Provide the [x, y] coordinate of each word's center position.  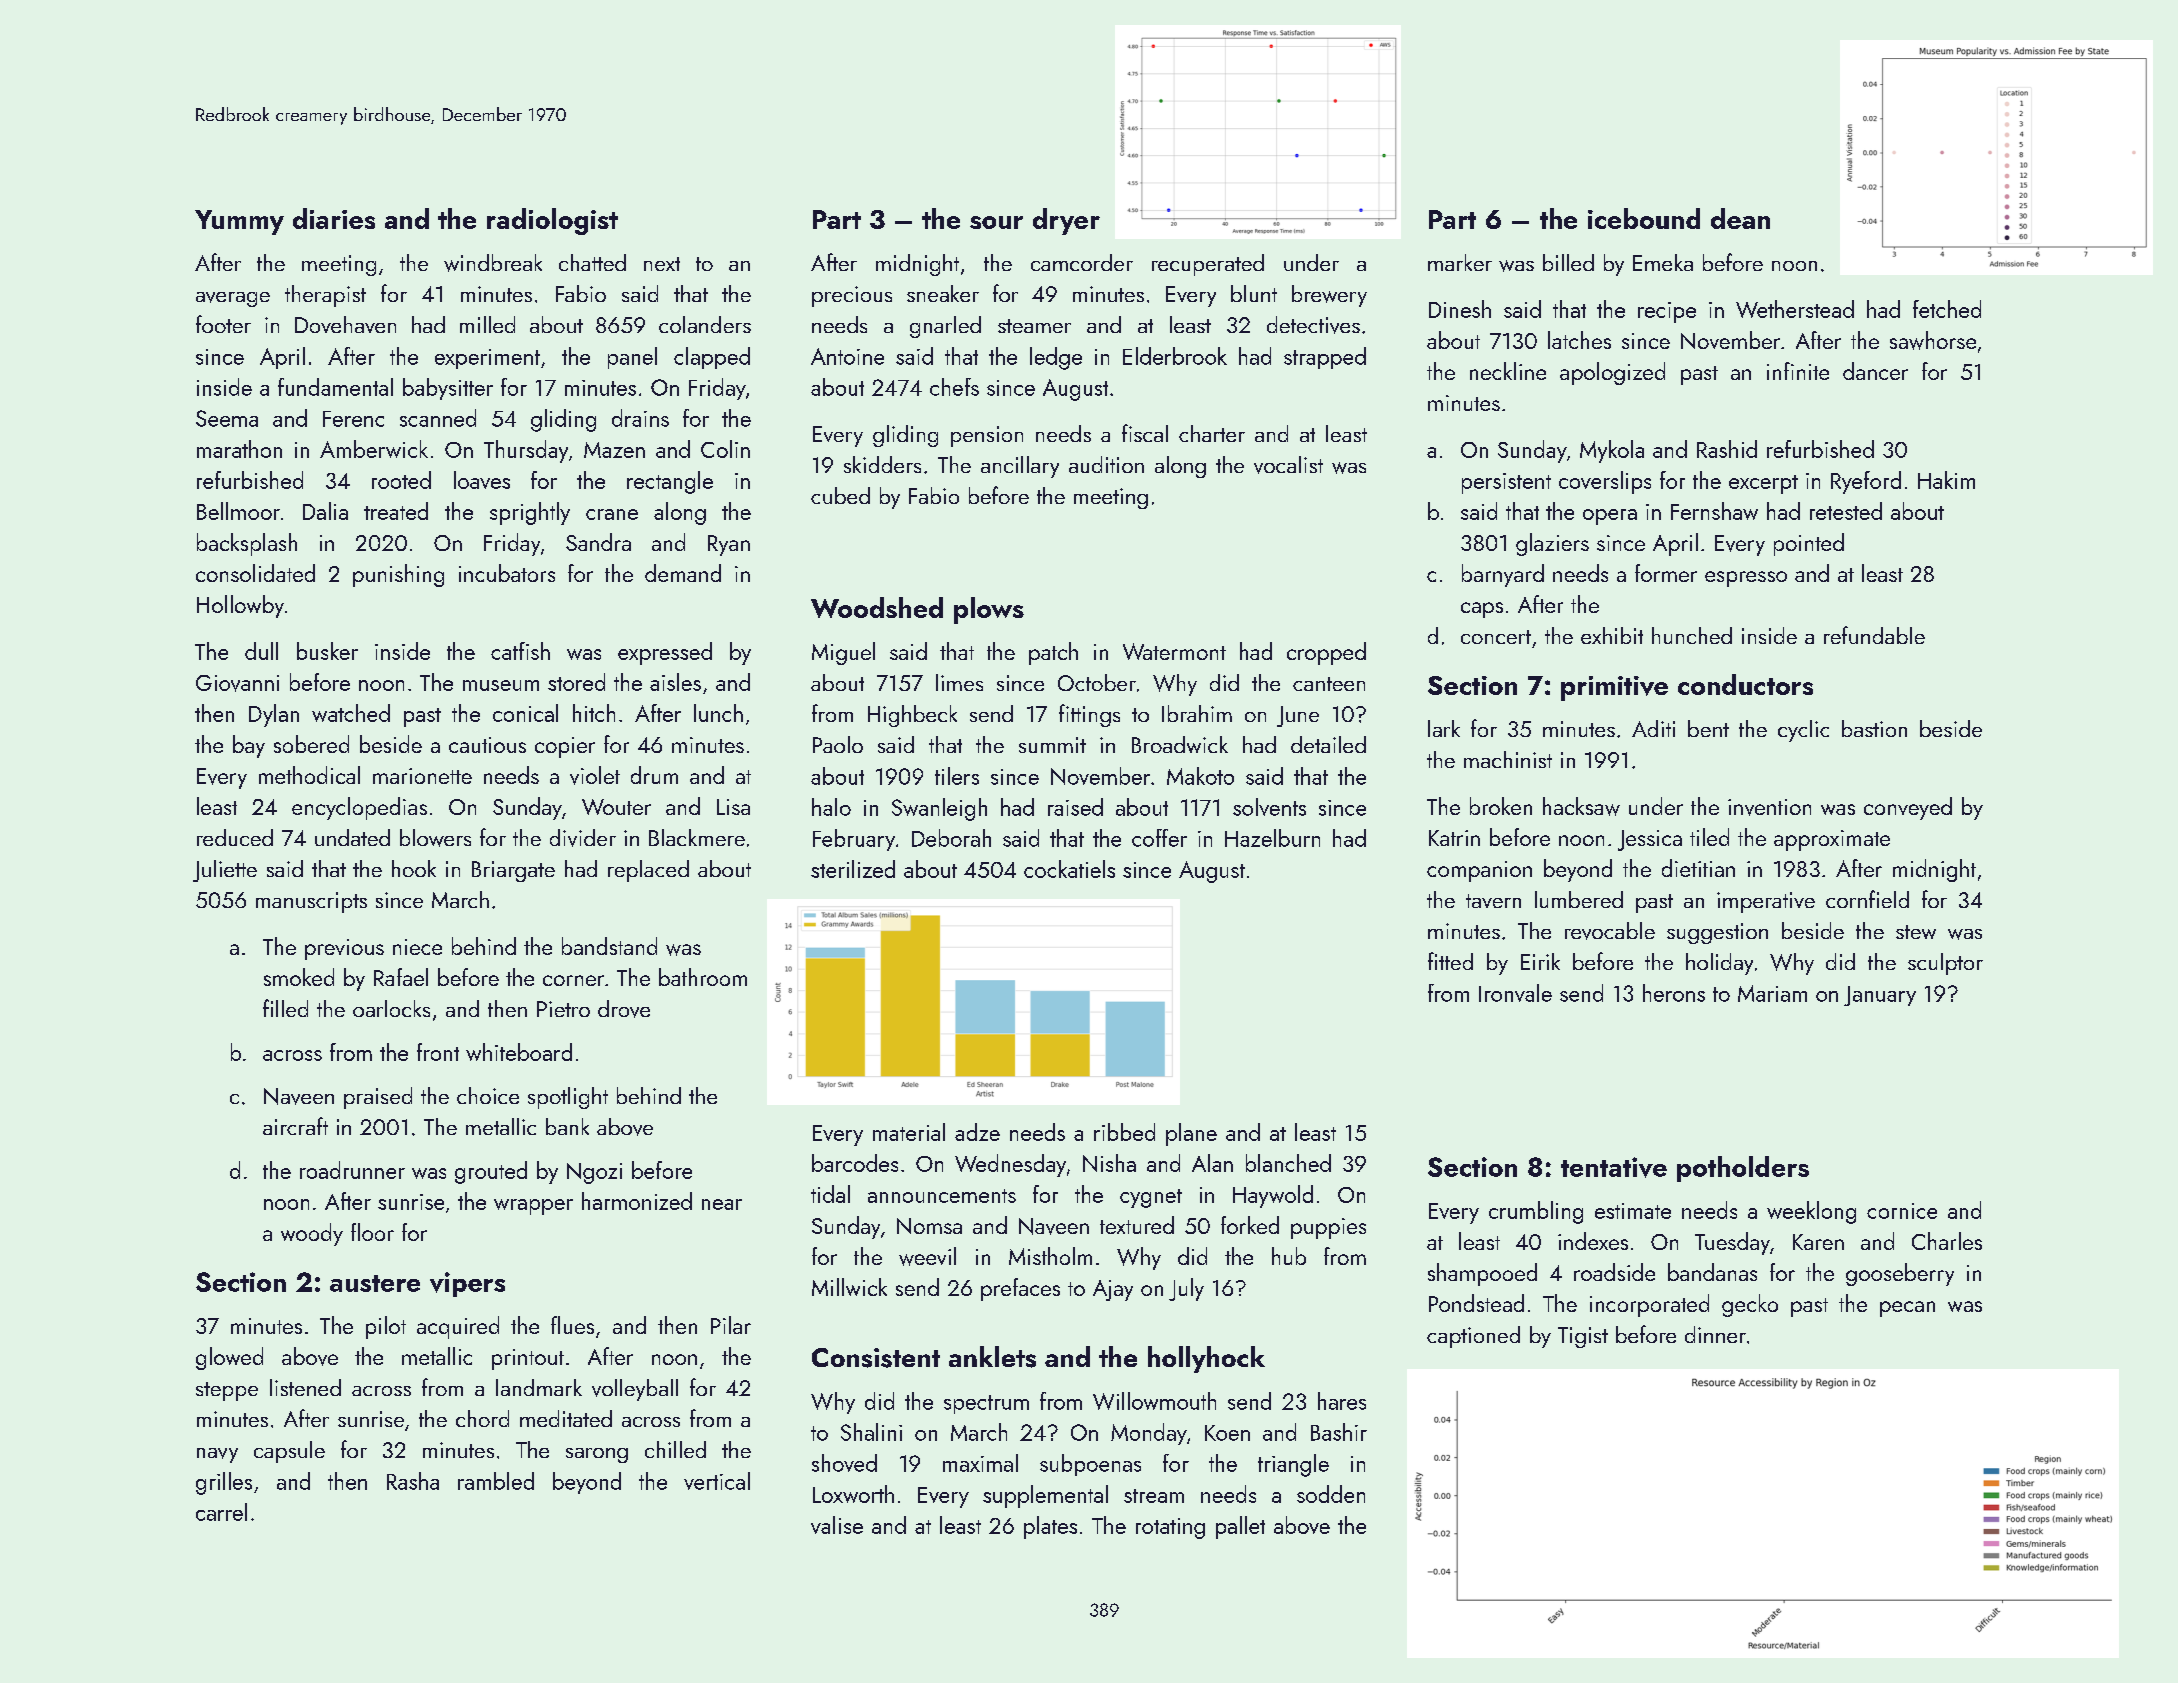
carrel [221, 1512]
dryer [1066, 221]
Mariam [1772, 993]
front [438, 1052]
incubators [507, 573]
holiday [1719, 964]
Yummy [239, 222]
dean [1740, 218]
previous [344, 949]
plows [989, 610]
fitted [1450, 961]
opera [1610, 517]
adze [977, 1132]
